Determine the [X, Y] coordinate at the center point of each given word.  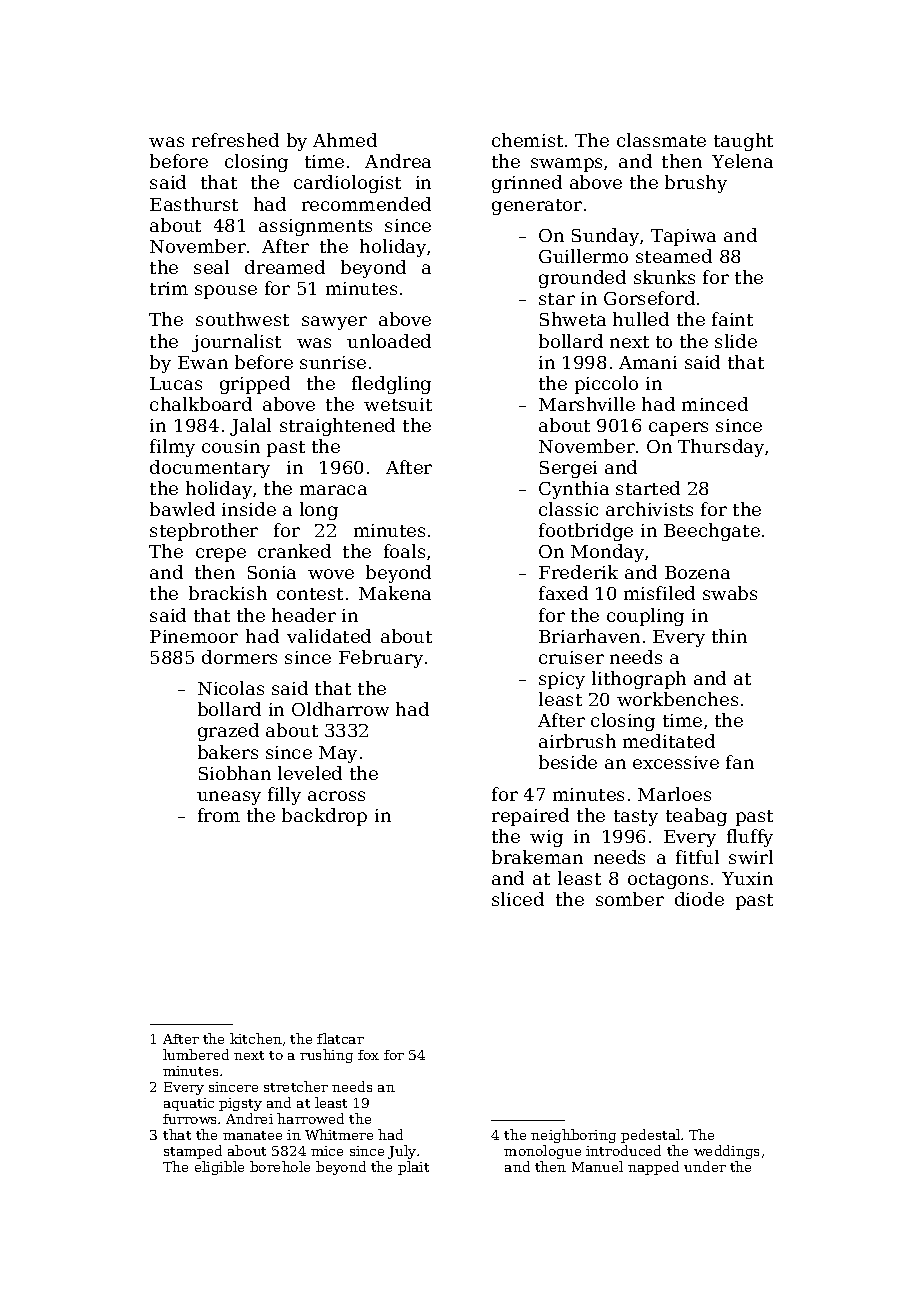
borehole [280, 1166]
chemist [527, 140]
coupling [645, 617]
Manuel [597, 1166]
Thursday [721, 448]
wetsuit [398, 404]
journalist [236, 343]
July [402, 1152]
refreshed [235, 140]
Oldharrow [340, 709]
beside [568, 762]
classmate [661, 140]
